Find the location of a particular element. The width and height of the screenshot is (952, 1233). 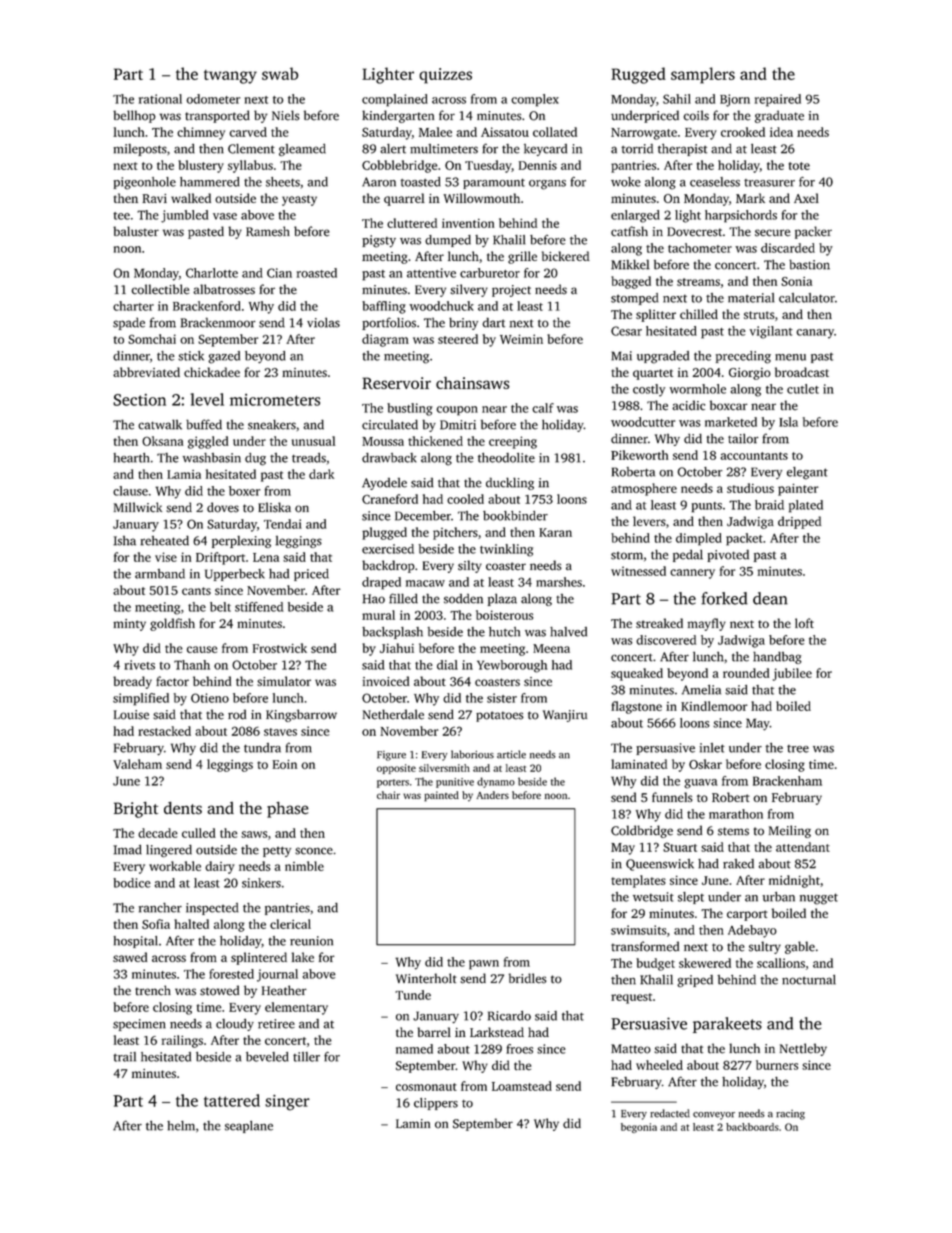

Brackenham is located at coordinates (787, 781).
